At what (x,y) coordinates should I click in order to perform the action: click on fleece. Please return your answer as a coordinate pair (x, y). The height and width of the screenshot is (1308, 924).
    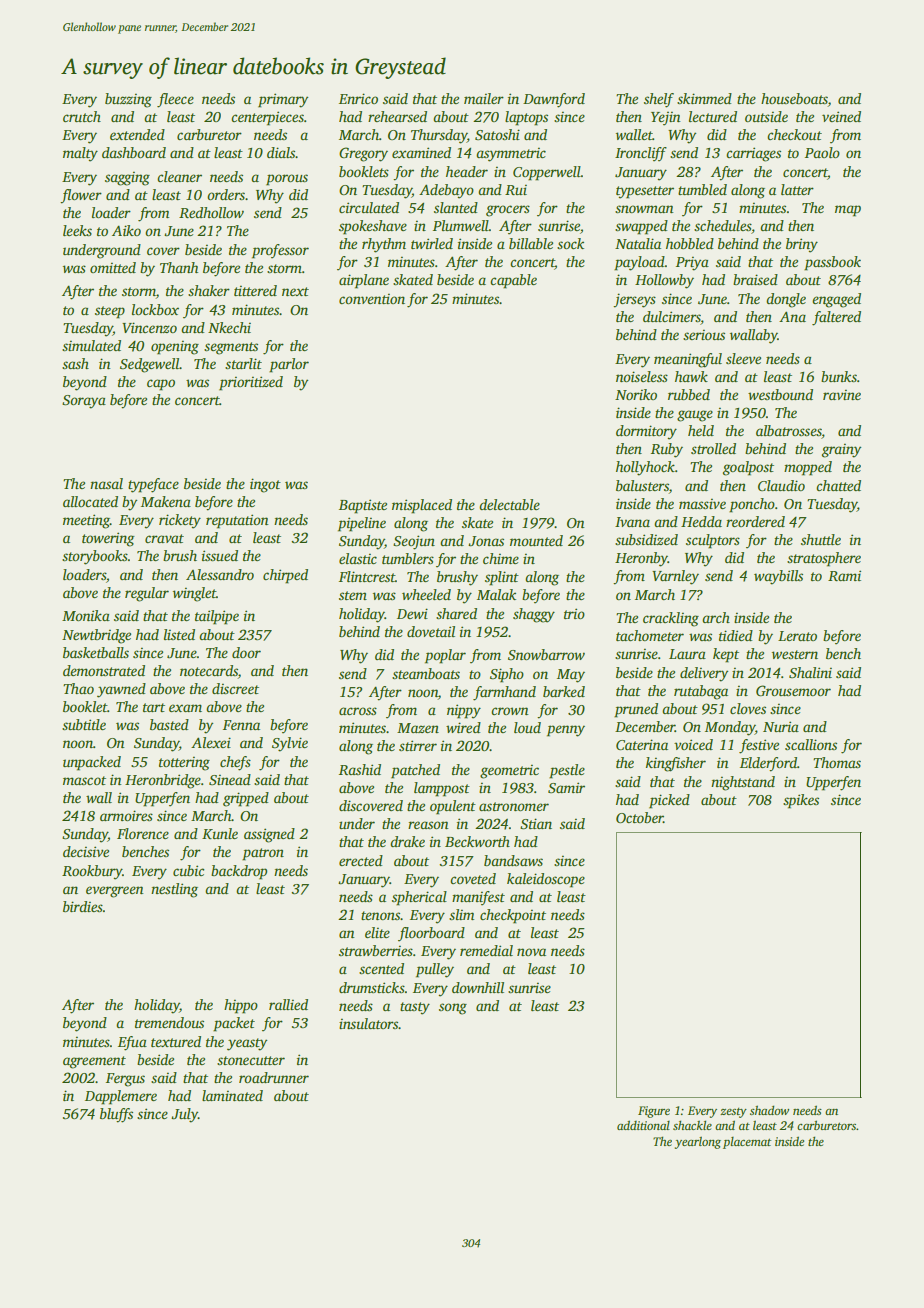
    Looking at the image, I should click on (175, 100).
